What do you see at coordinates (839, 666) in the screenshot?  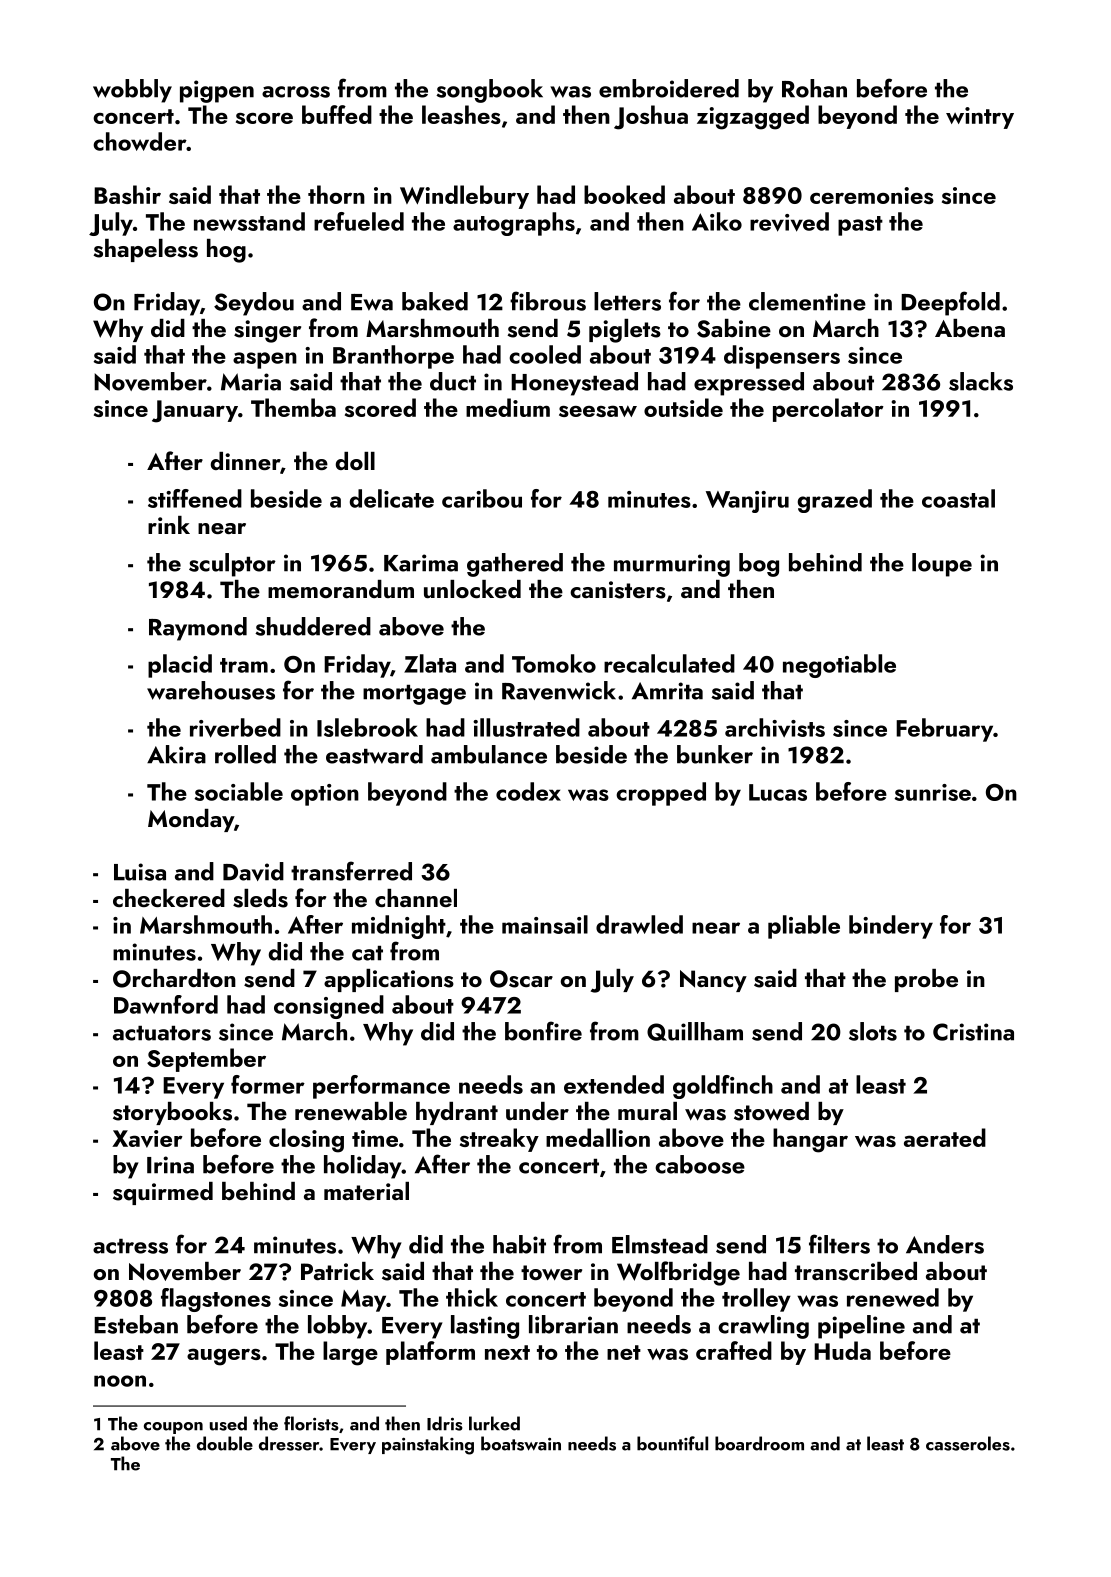 I see `negotiable` at bounding box center [839, 666].
